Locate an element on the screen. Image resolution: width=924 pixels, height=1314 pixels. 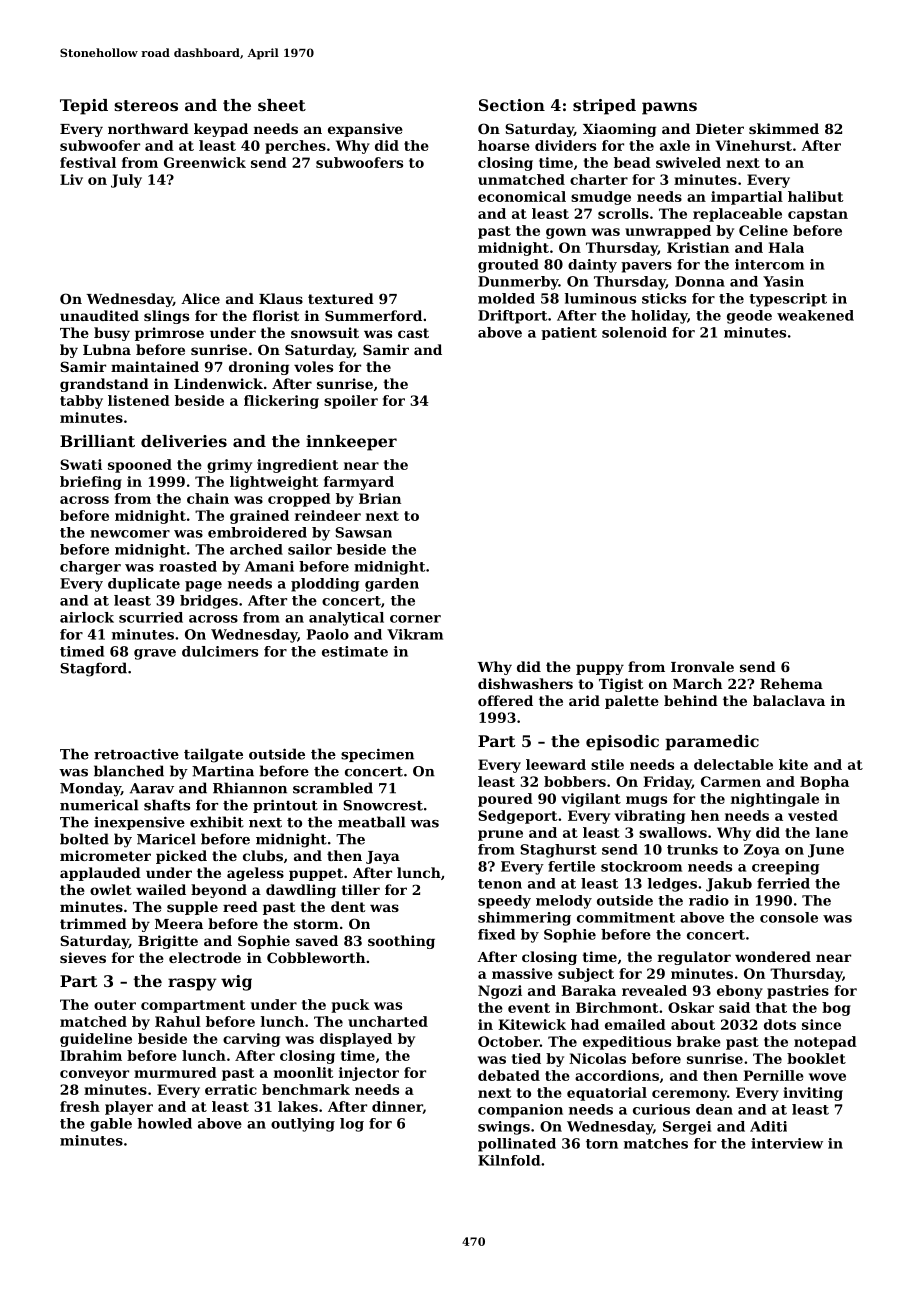
skimmed is located at coordinates (784, 128).
